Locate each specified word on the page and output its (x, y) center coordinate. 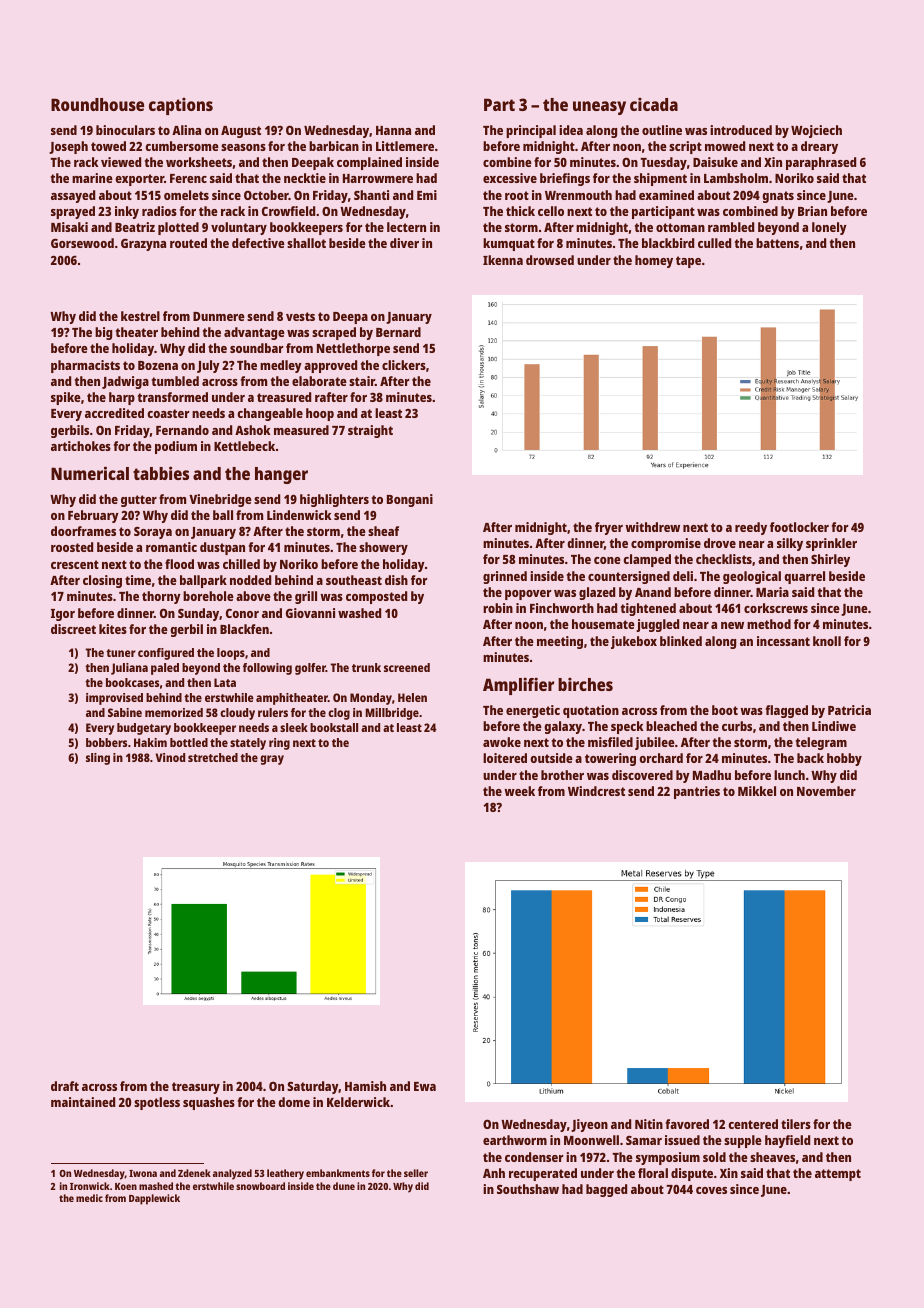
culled (714, 243)
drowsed (550, 260)
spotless (157, 1103)
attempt (838, 1175)
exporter (139, 180)
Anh (494, 1173)
